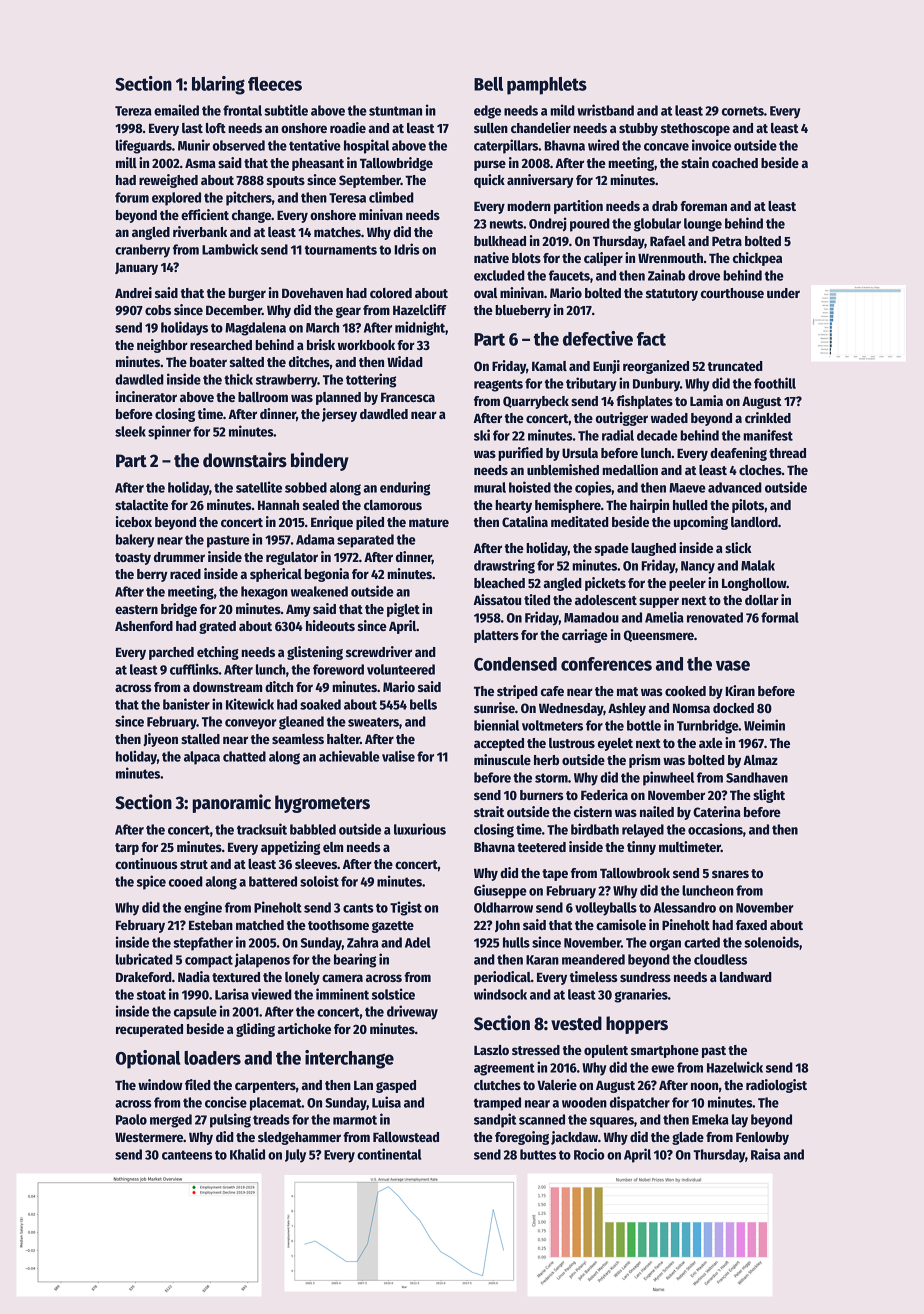 The height and width of the screenshot is (1314, 924). What do you see at coordinates (775, 383) in the screenshot?
I see `foothill` at bounding box center [775, 383].
